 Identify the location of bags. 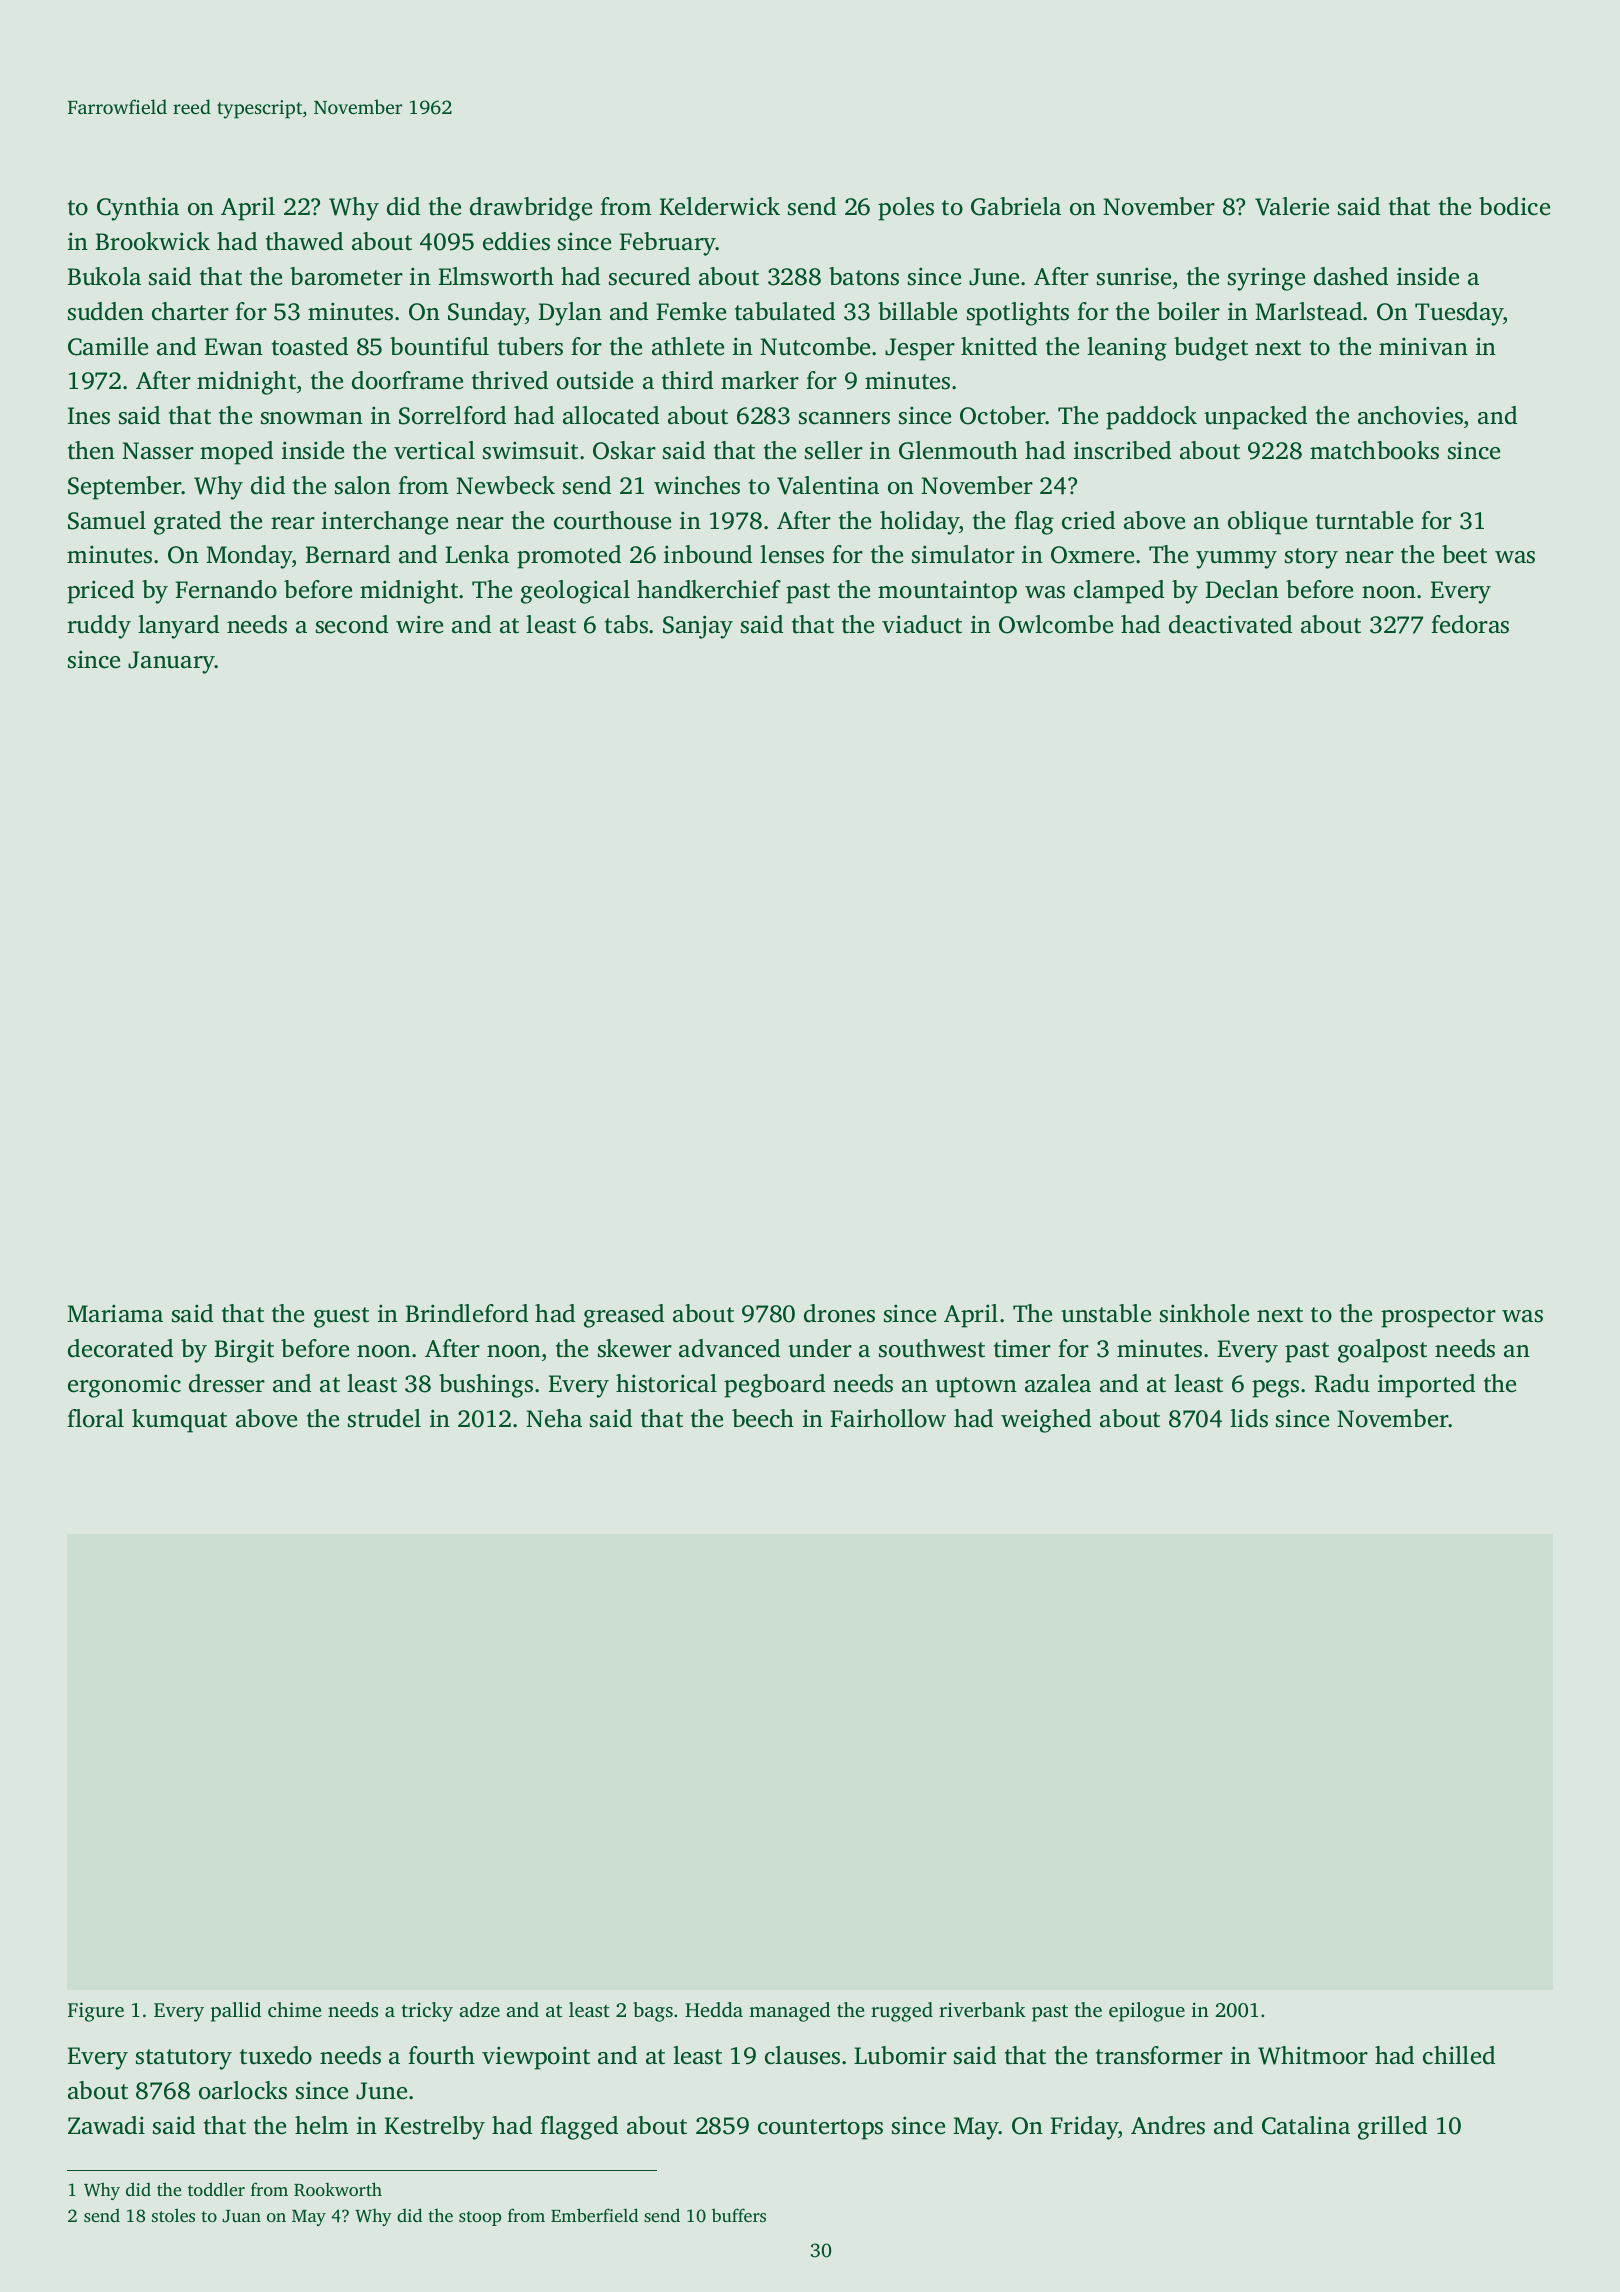
(653, 2012).
